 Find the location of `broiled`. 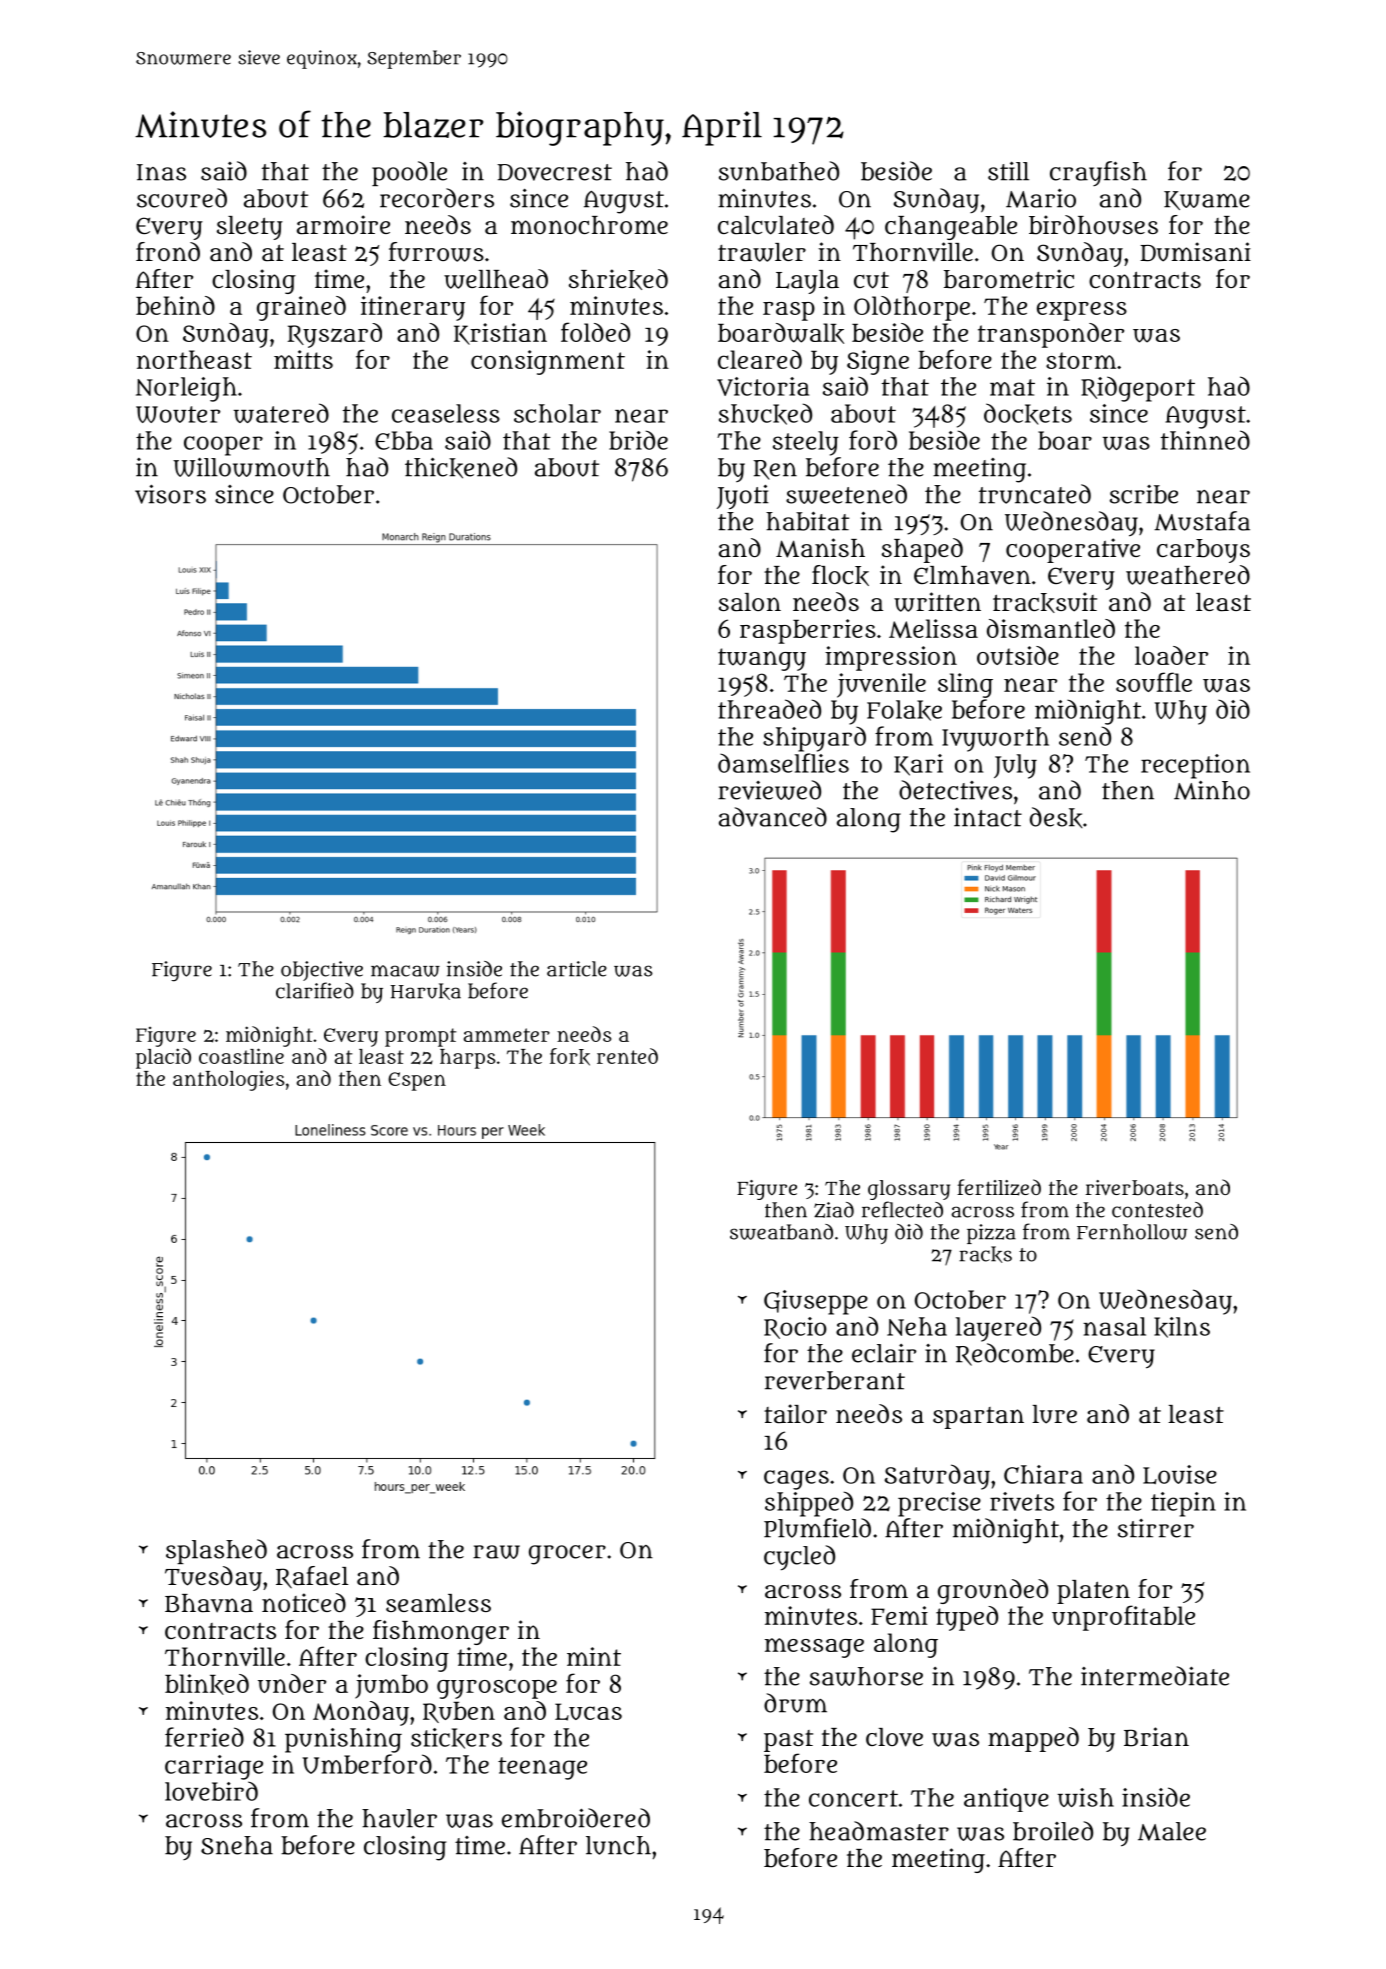

broiled is located at coordinates (1053, 1831).
